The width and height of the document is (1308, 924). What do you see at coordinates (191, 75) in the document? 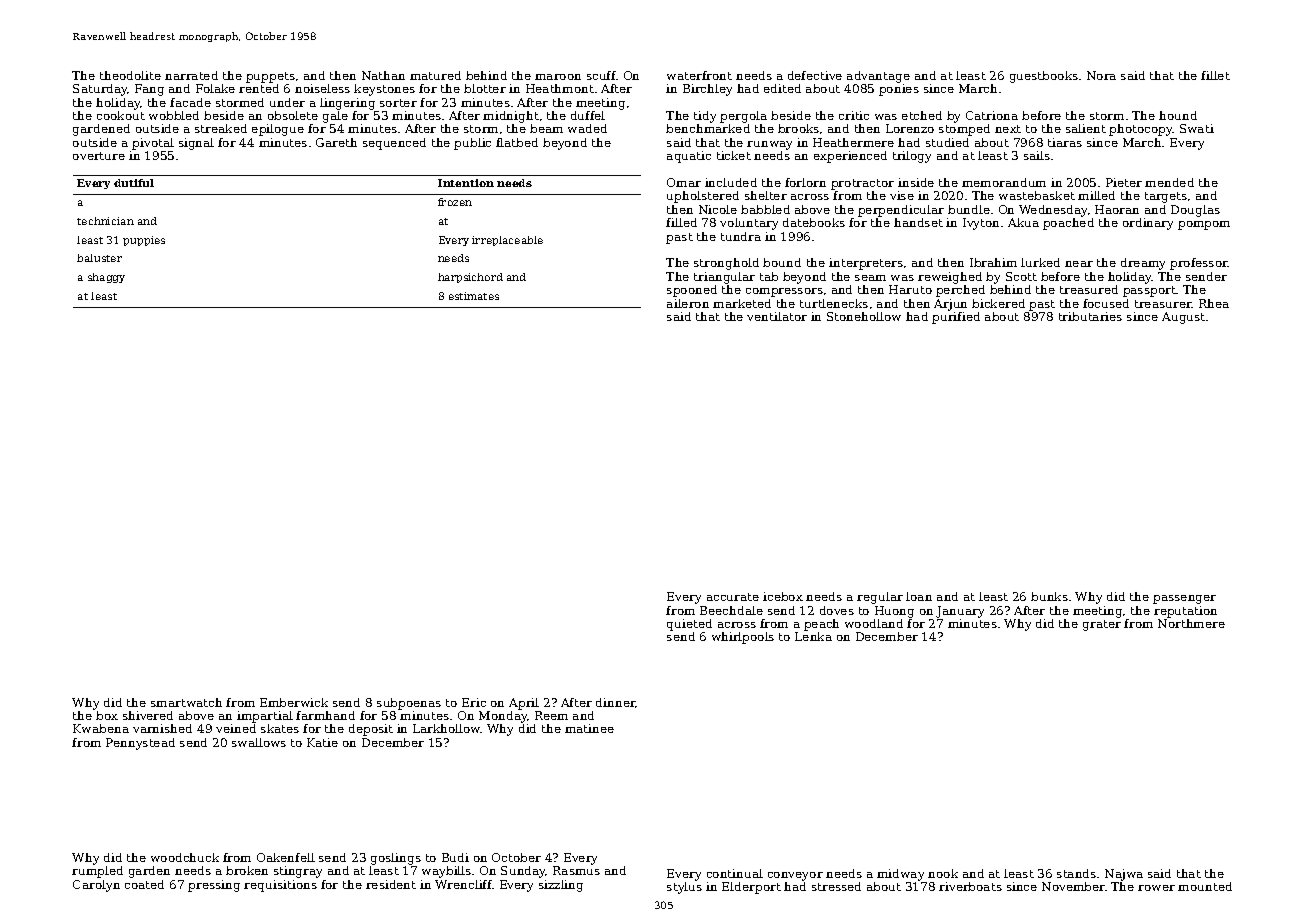
I see `narrated` at bounding box center [191, 75].
